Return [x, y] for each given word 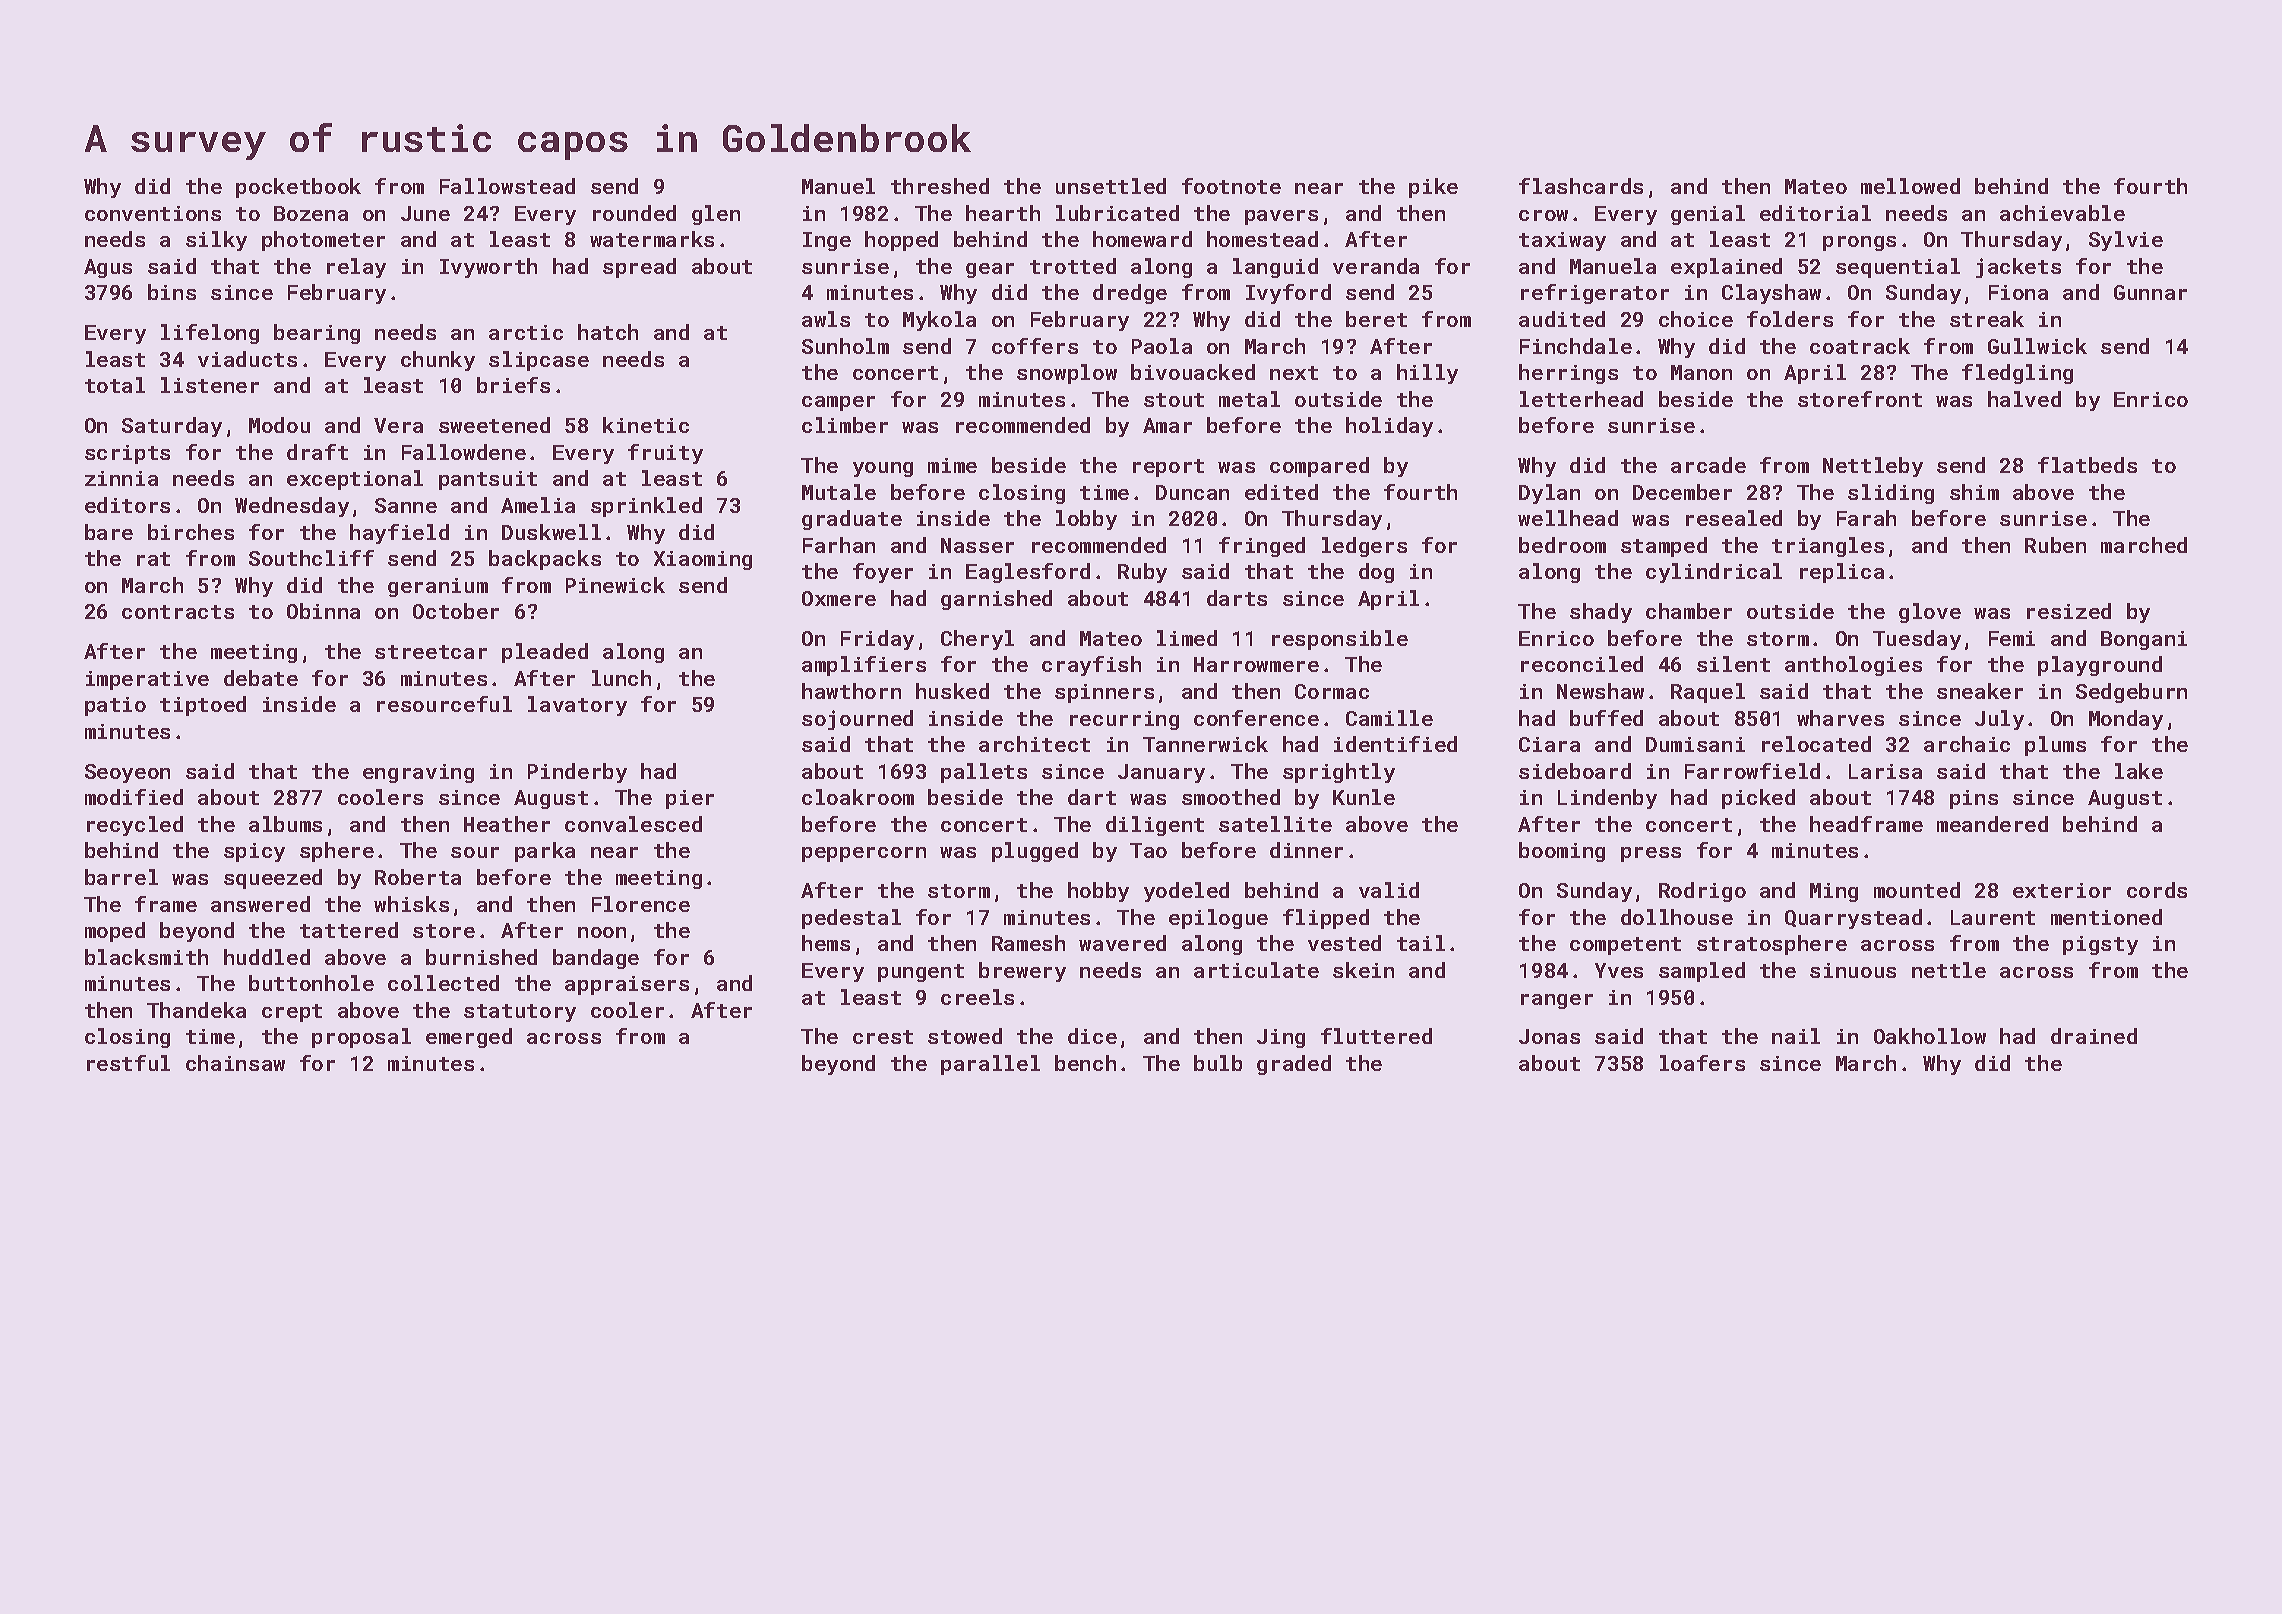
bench [1085, 1063]
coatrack [1860, 346]
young [883, 469]
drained [2094, 1036]
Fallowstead [507, 186]
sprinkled [646, 507]
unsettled [1111, 186]
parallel [990, 1065]
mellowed [1910, 186]
